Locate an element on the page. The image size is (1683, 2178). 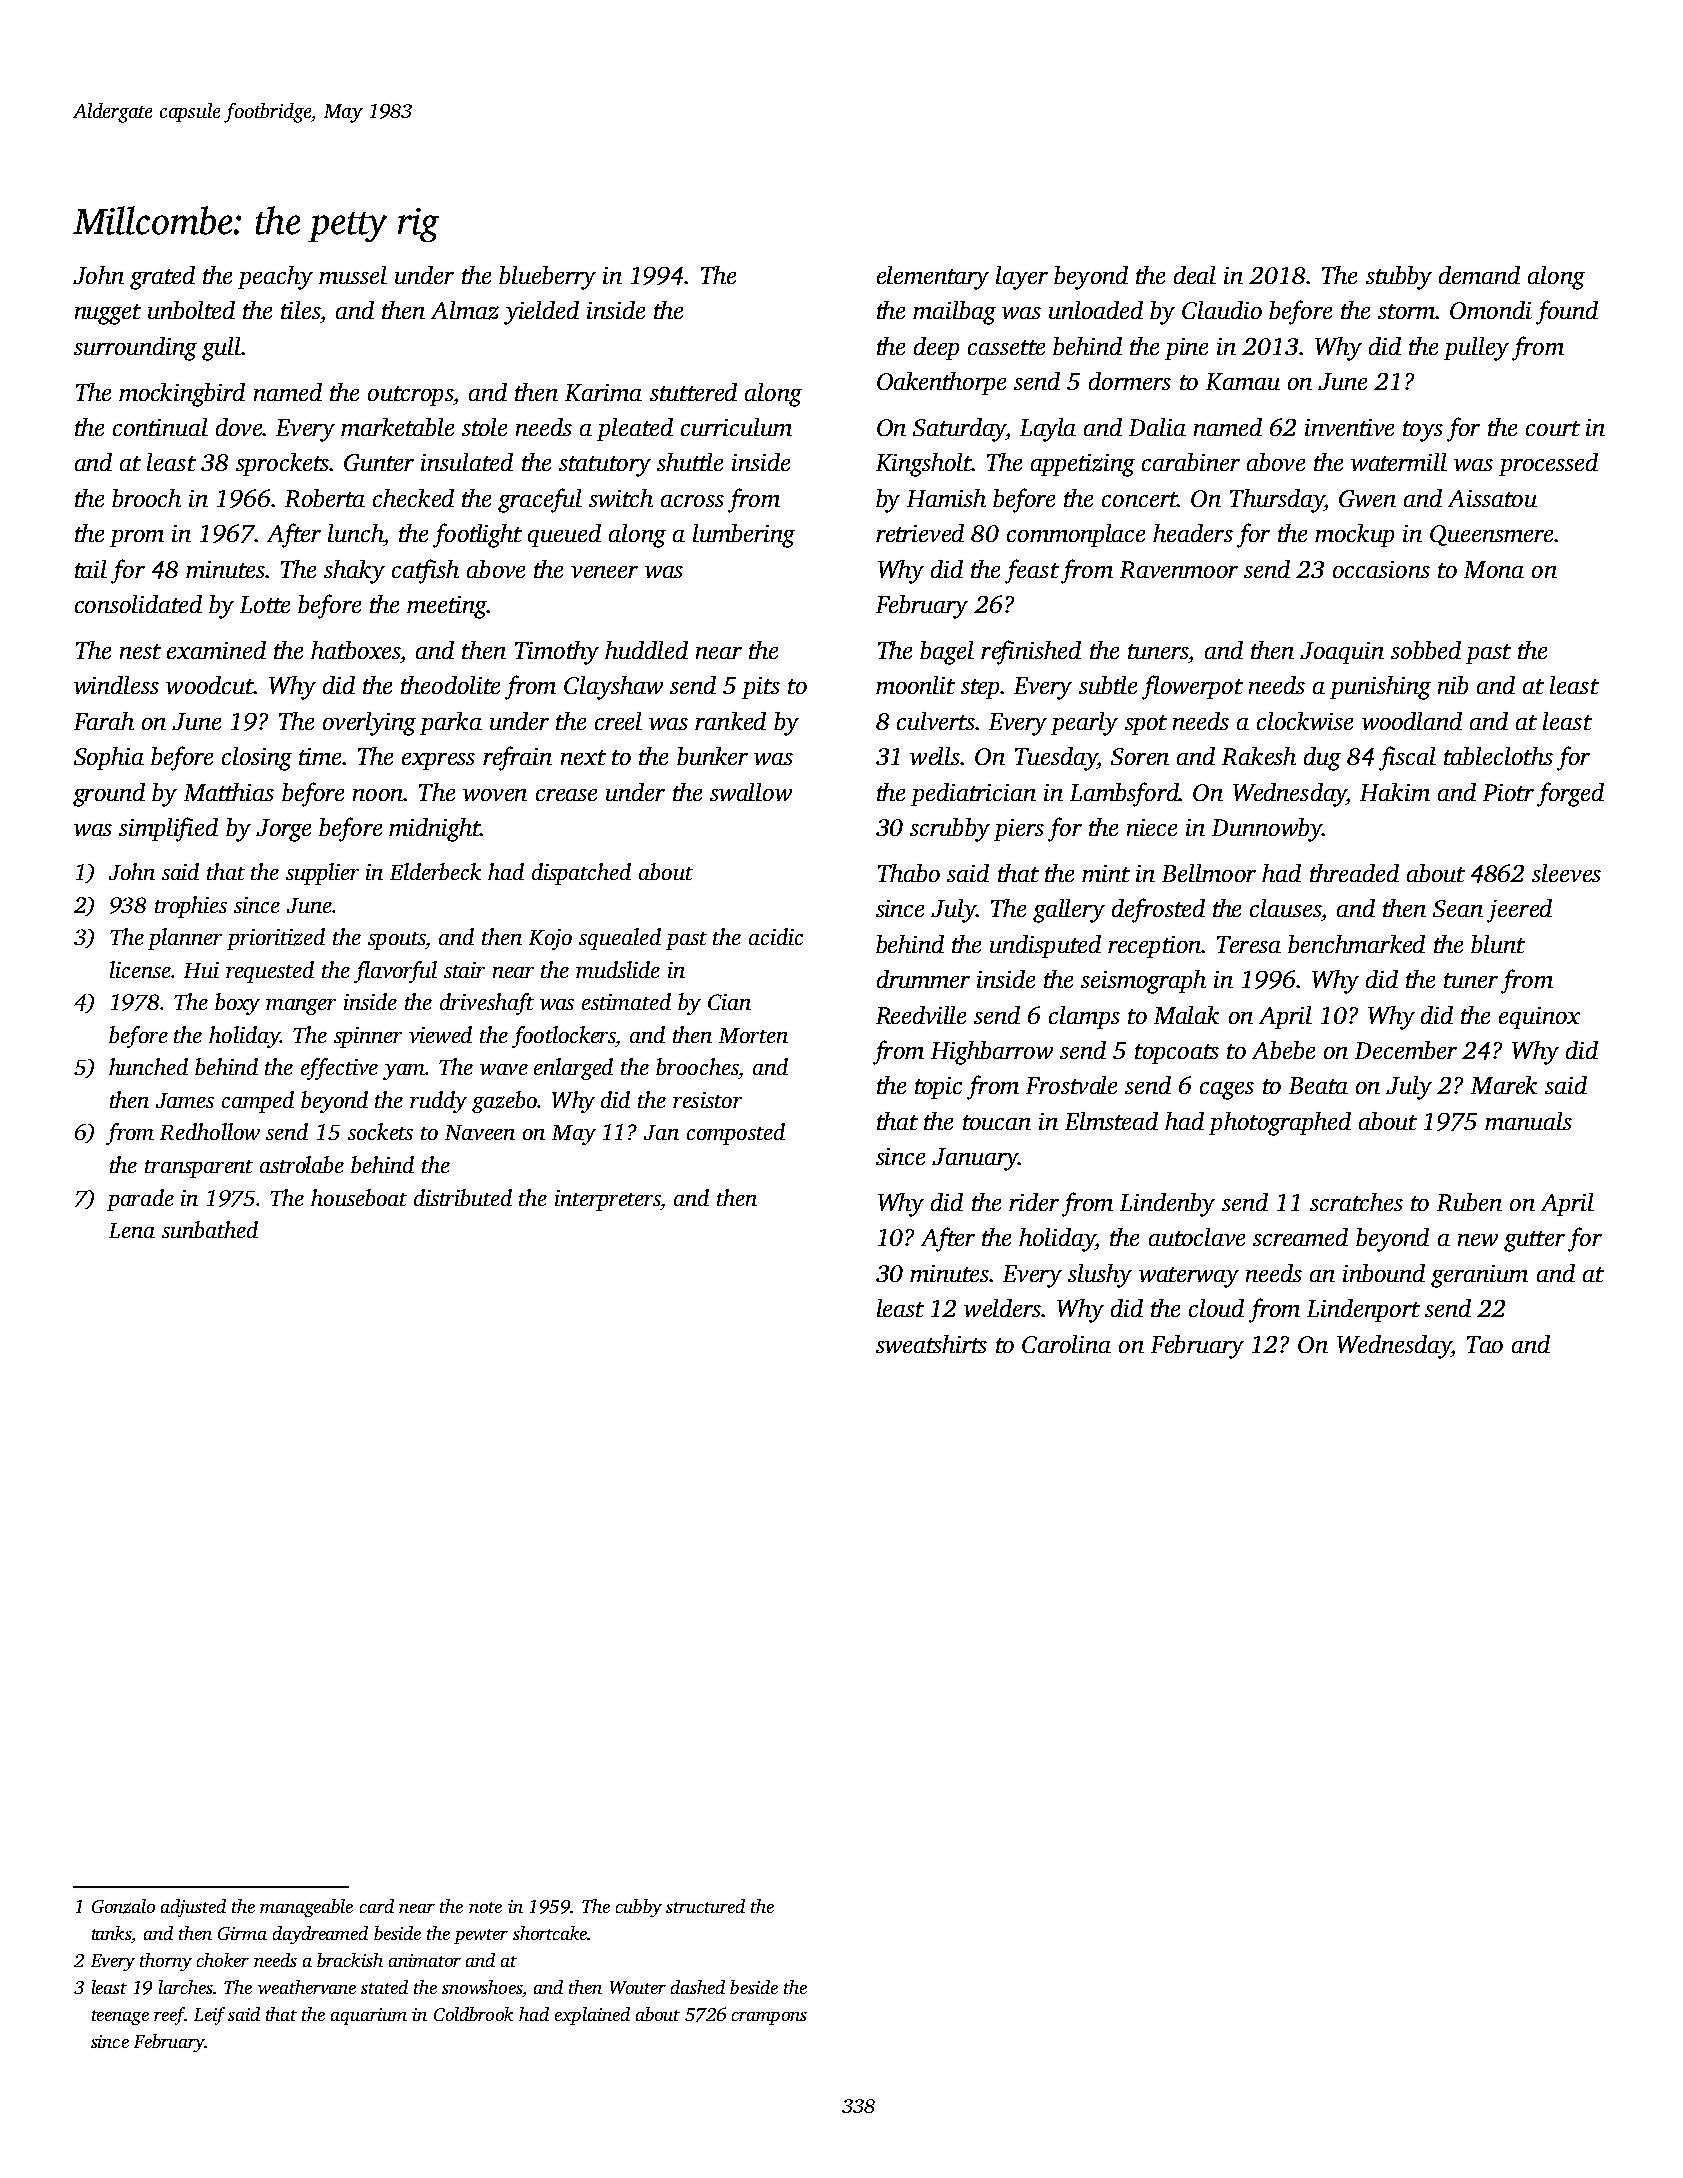
tail is located at coordinates (91, 569).
